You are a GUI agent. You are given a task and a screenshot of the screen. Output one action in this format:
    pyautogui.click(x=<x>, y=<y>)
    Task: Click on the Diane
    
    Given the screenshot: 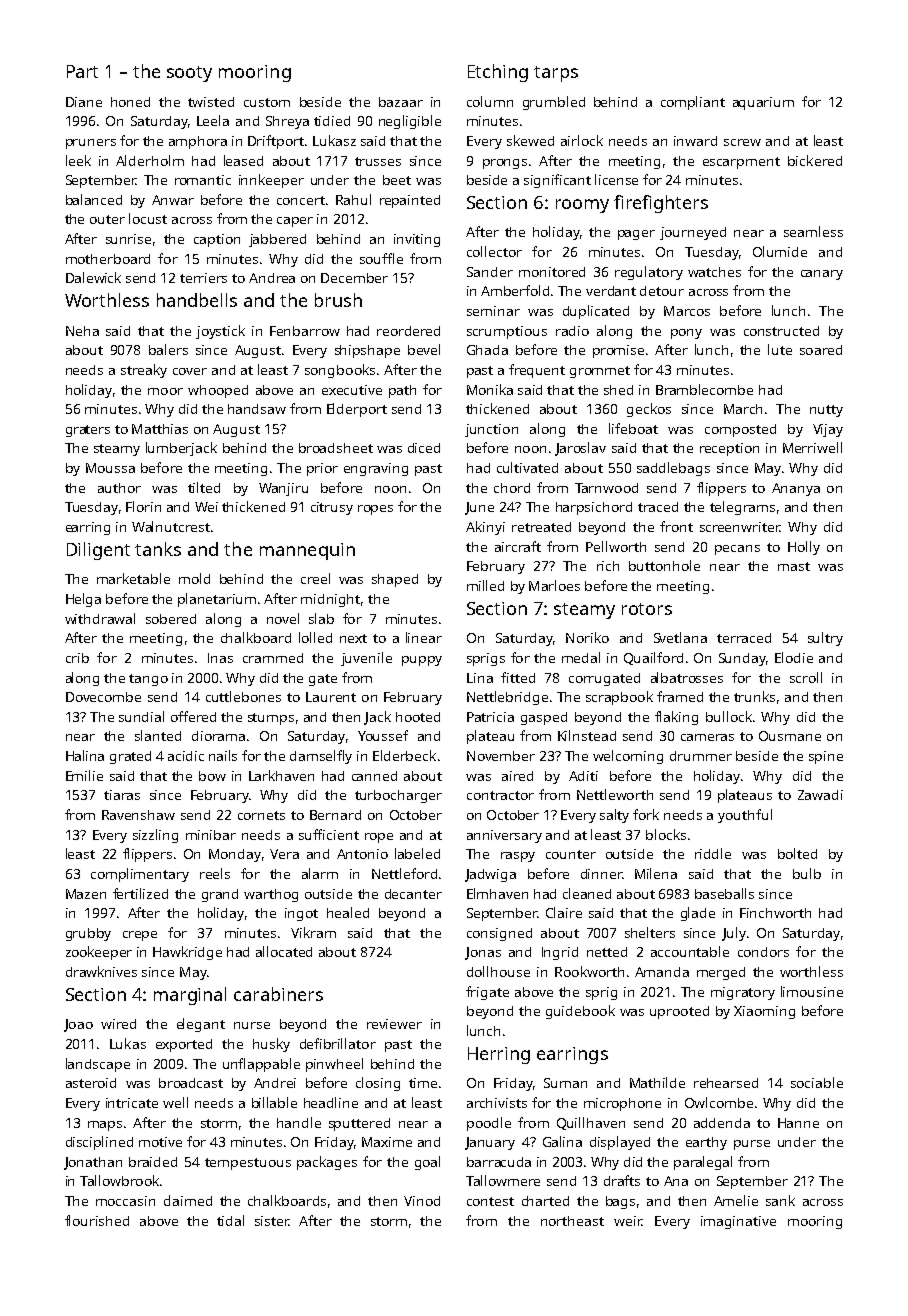 What is the action you would take?
    pyautogui.click(x=84, y=102)
